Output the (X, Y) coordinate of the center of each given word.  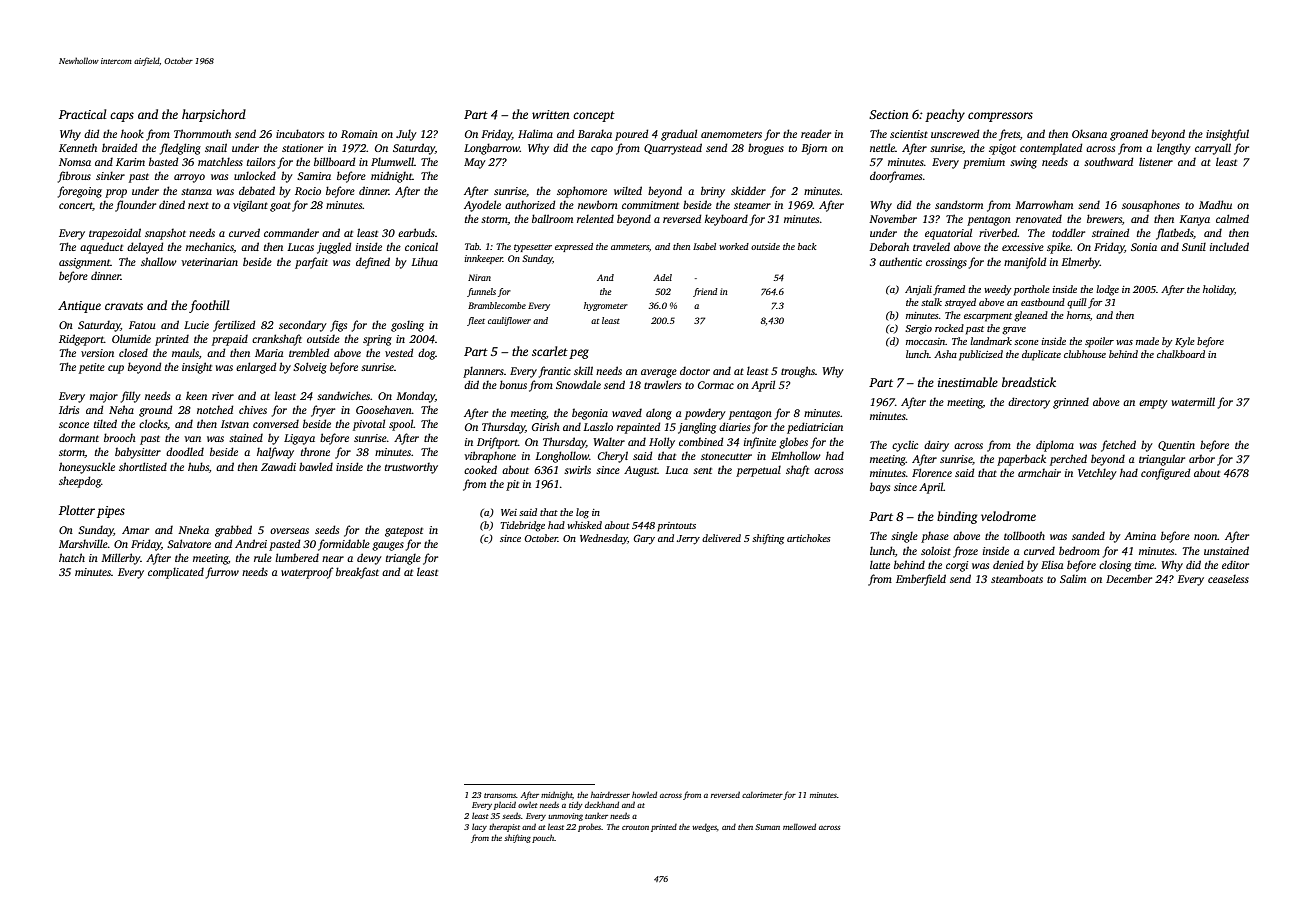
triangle (403, 559)
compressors (1000, 117)
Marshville (83, 543)
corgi (957, 566)
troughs (798, 372)
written (551, 114)
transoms (500, 795)
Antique (79, 307)
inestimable (968, 382)
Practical (82, 114)
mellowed (799, 826)
